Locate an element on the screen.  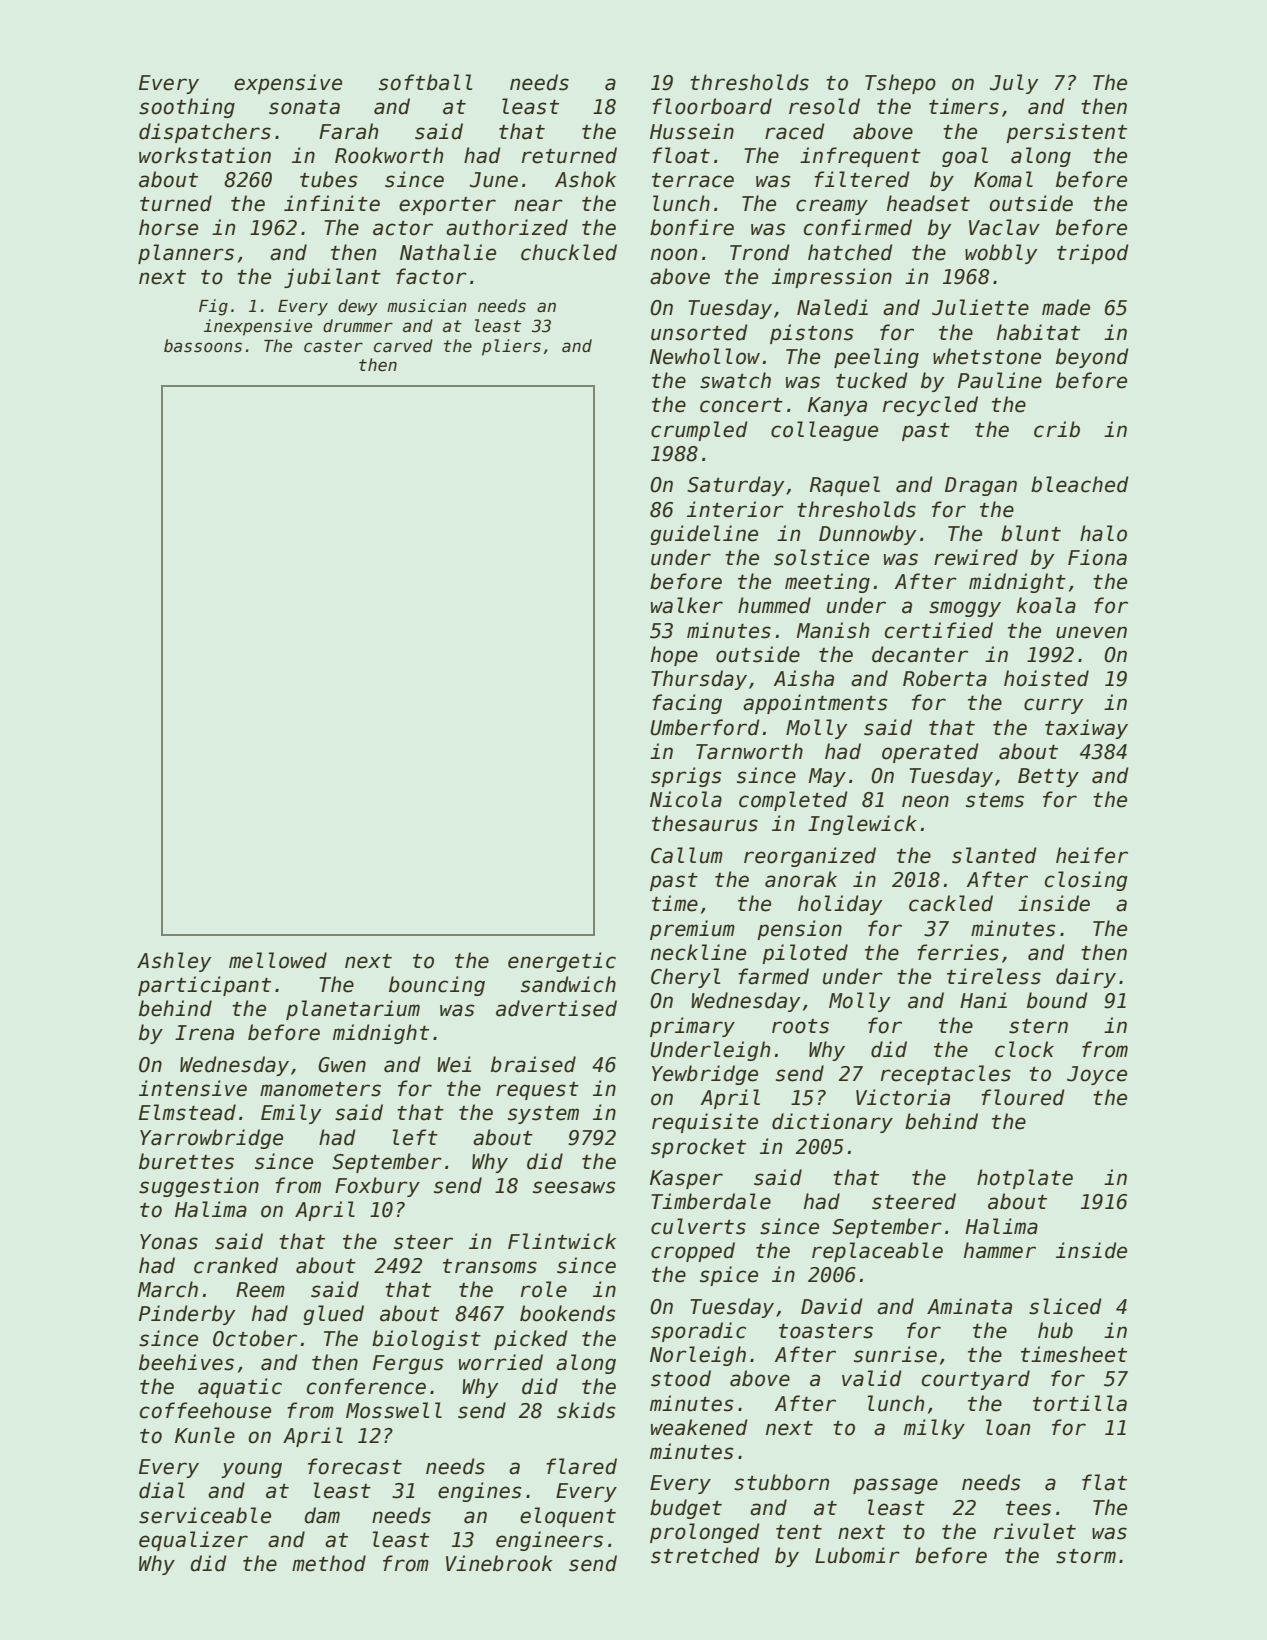
caster is located at coordinates (333, 346).
